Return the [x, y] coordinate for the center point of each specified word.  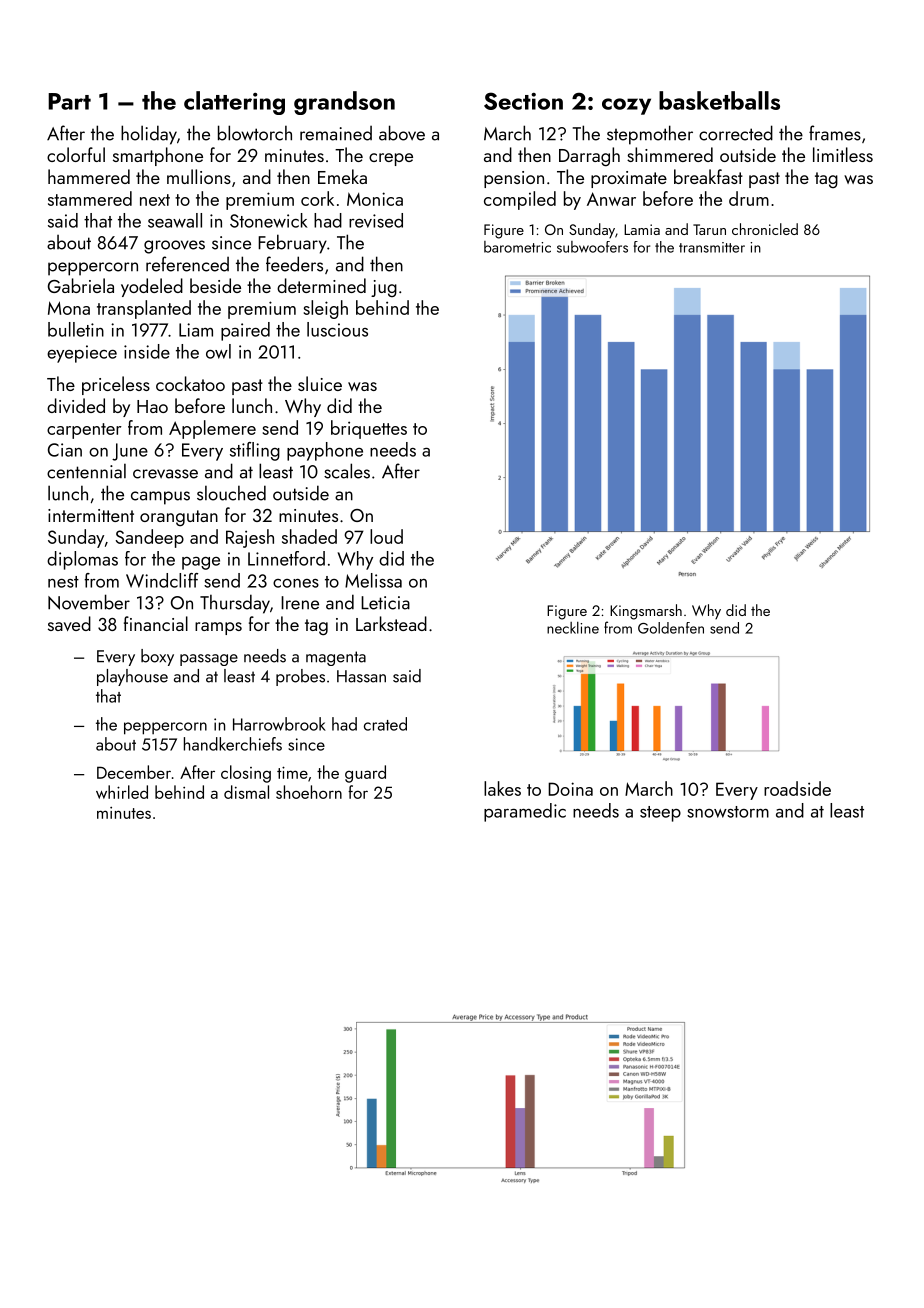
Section [523, 101]
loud [386, 536]
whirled [122, 792]
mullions [199, 176]
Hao [152, 406]
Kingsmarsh [646, 612]
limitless [843, 154]
